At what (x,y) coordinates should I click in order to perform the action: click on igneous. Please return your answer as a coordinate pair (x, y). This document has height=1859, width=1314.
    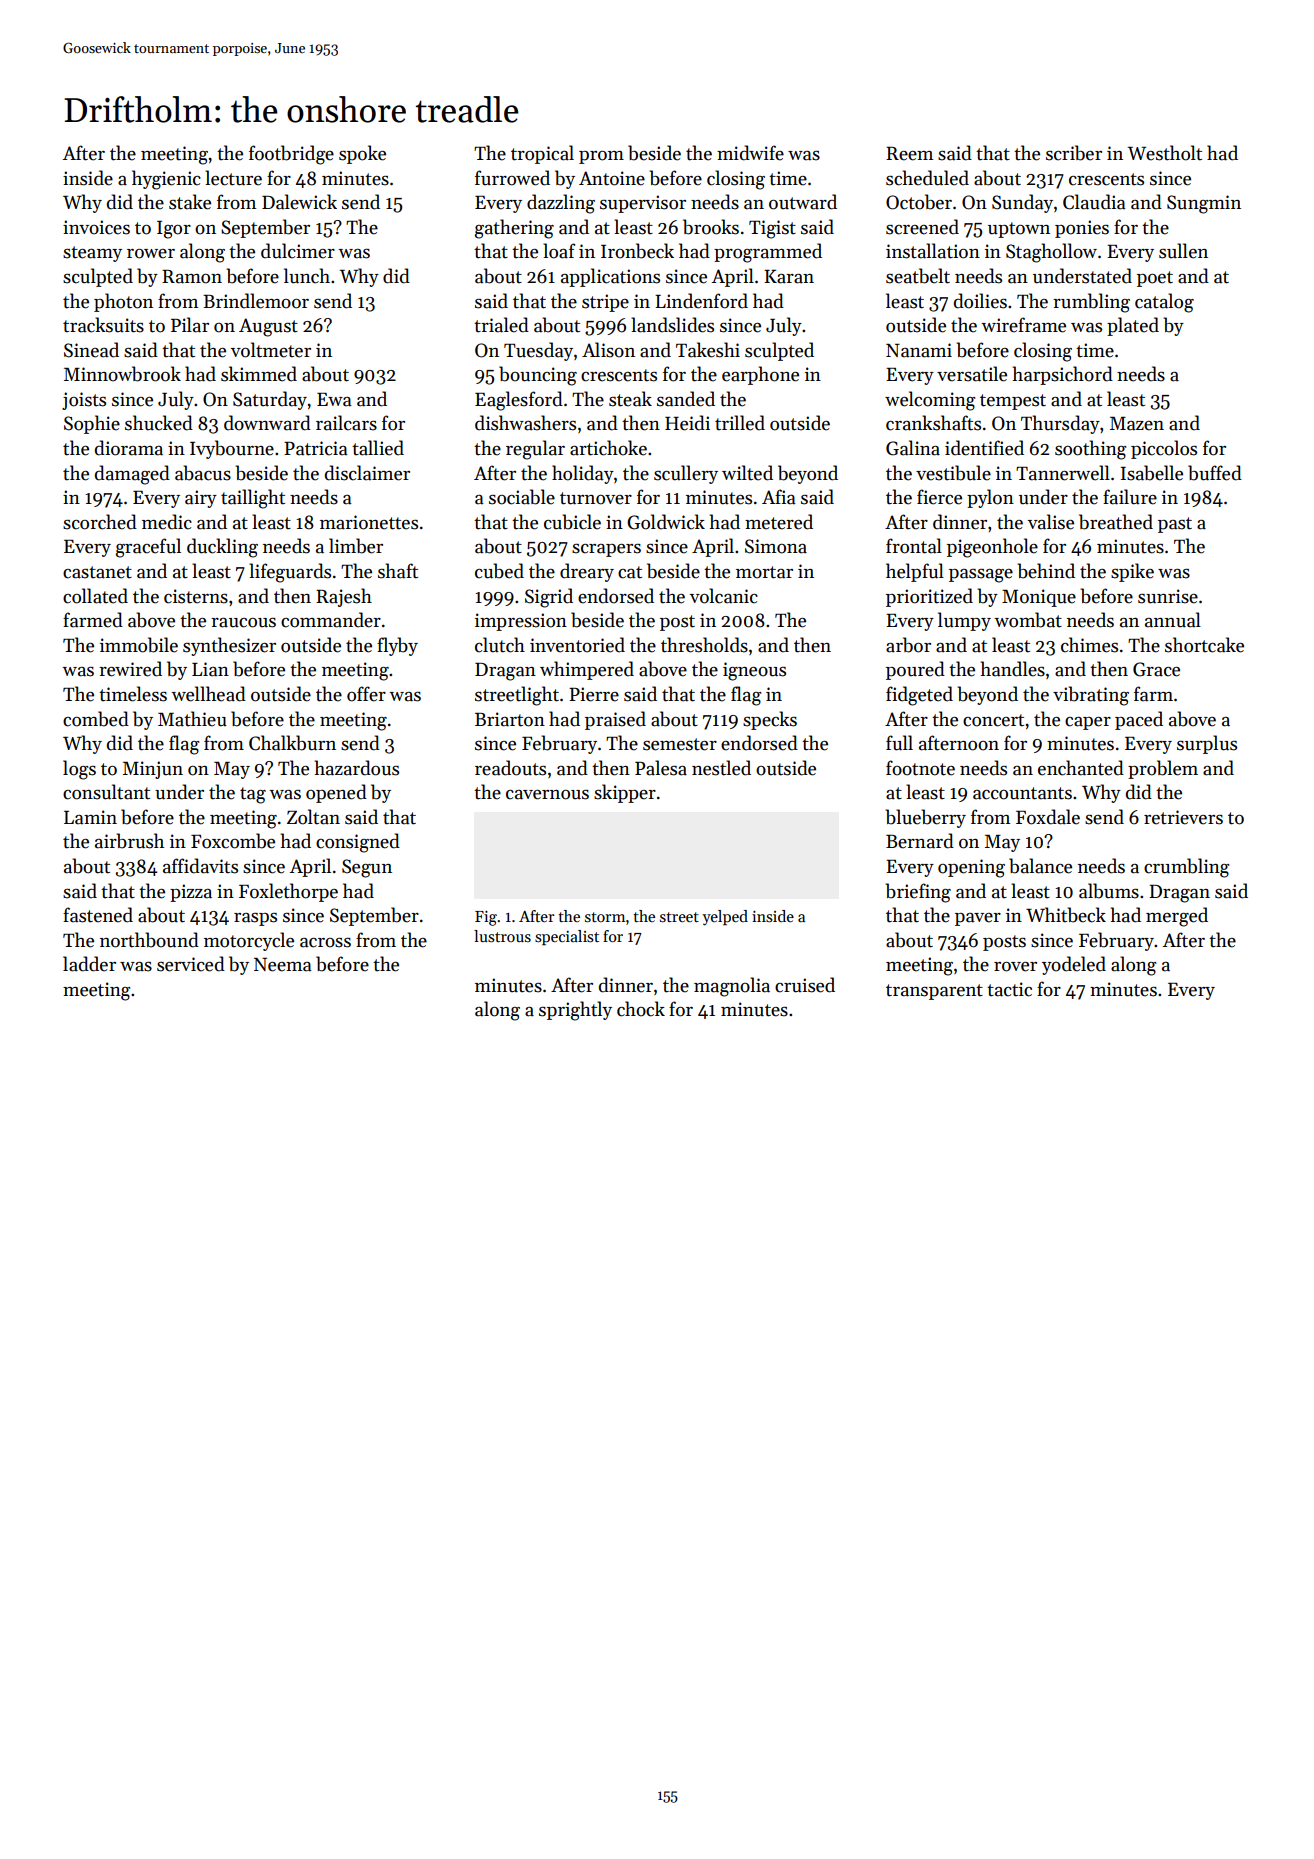
    Looking at the image, I should click on (754, 671).
